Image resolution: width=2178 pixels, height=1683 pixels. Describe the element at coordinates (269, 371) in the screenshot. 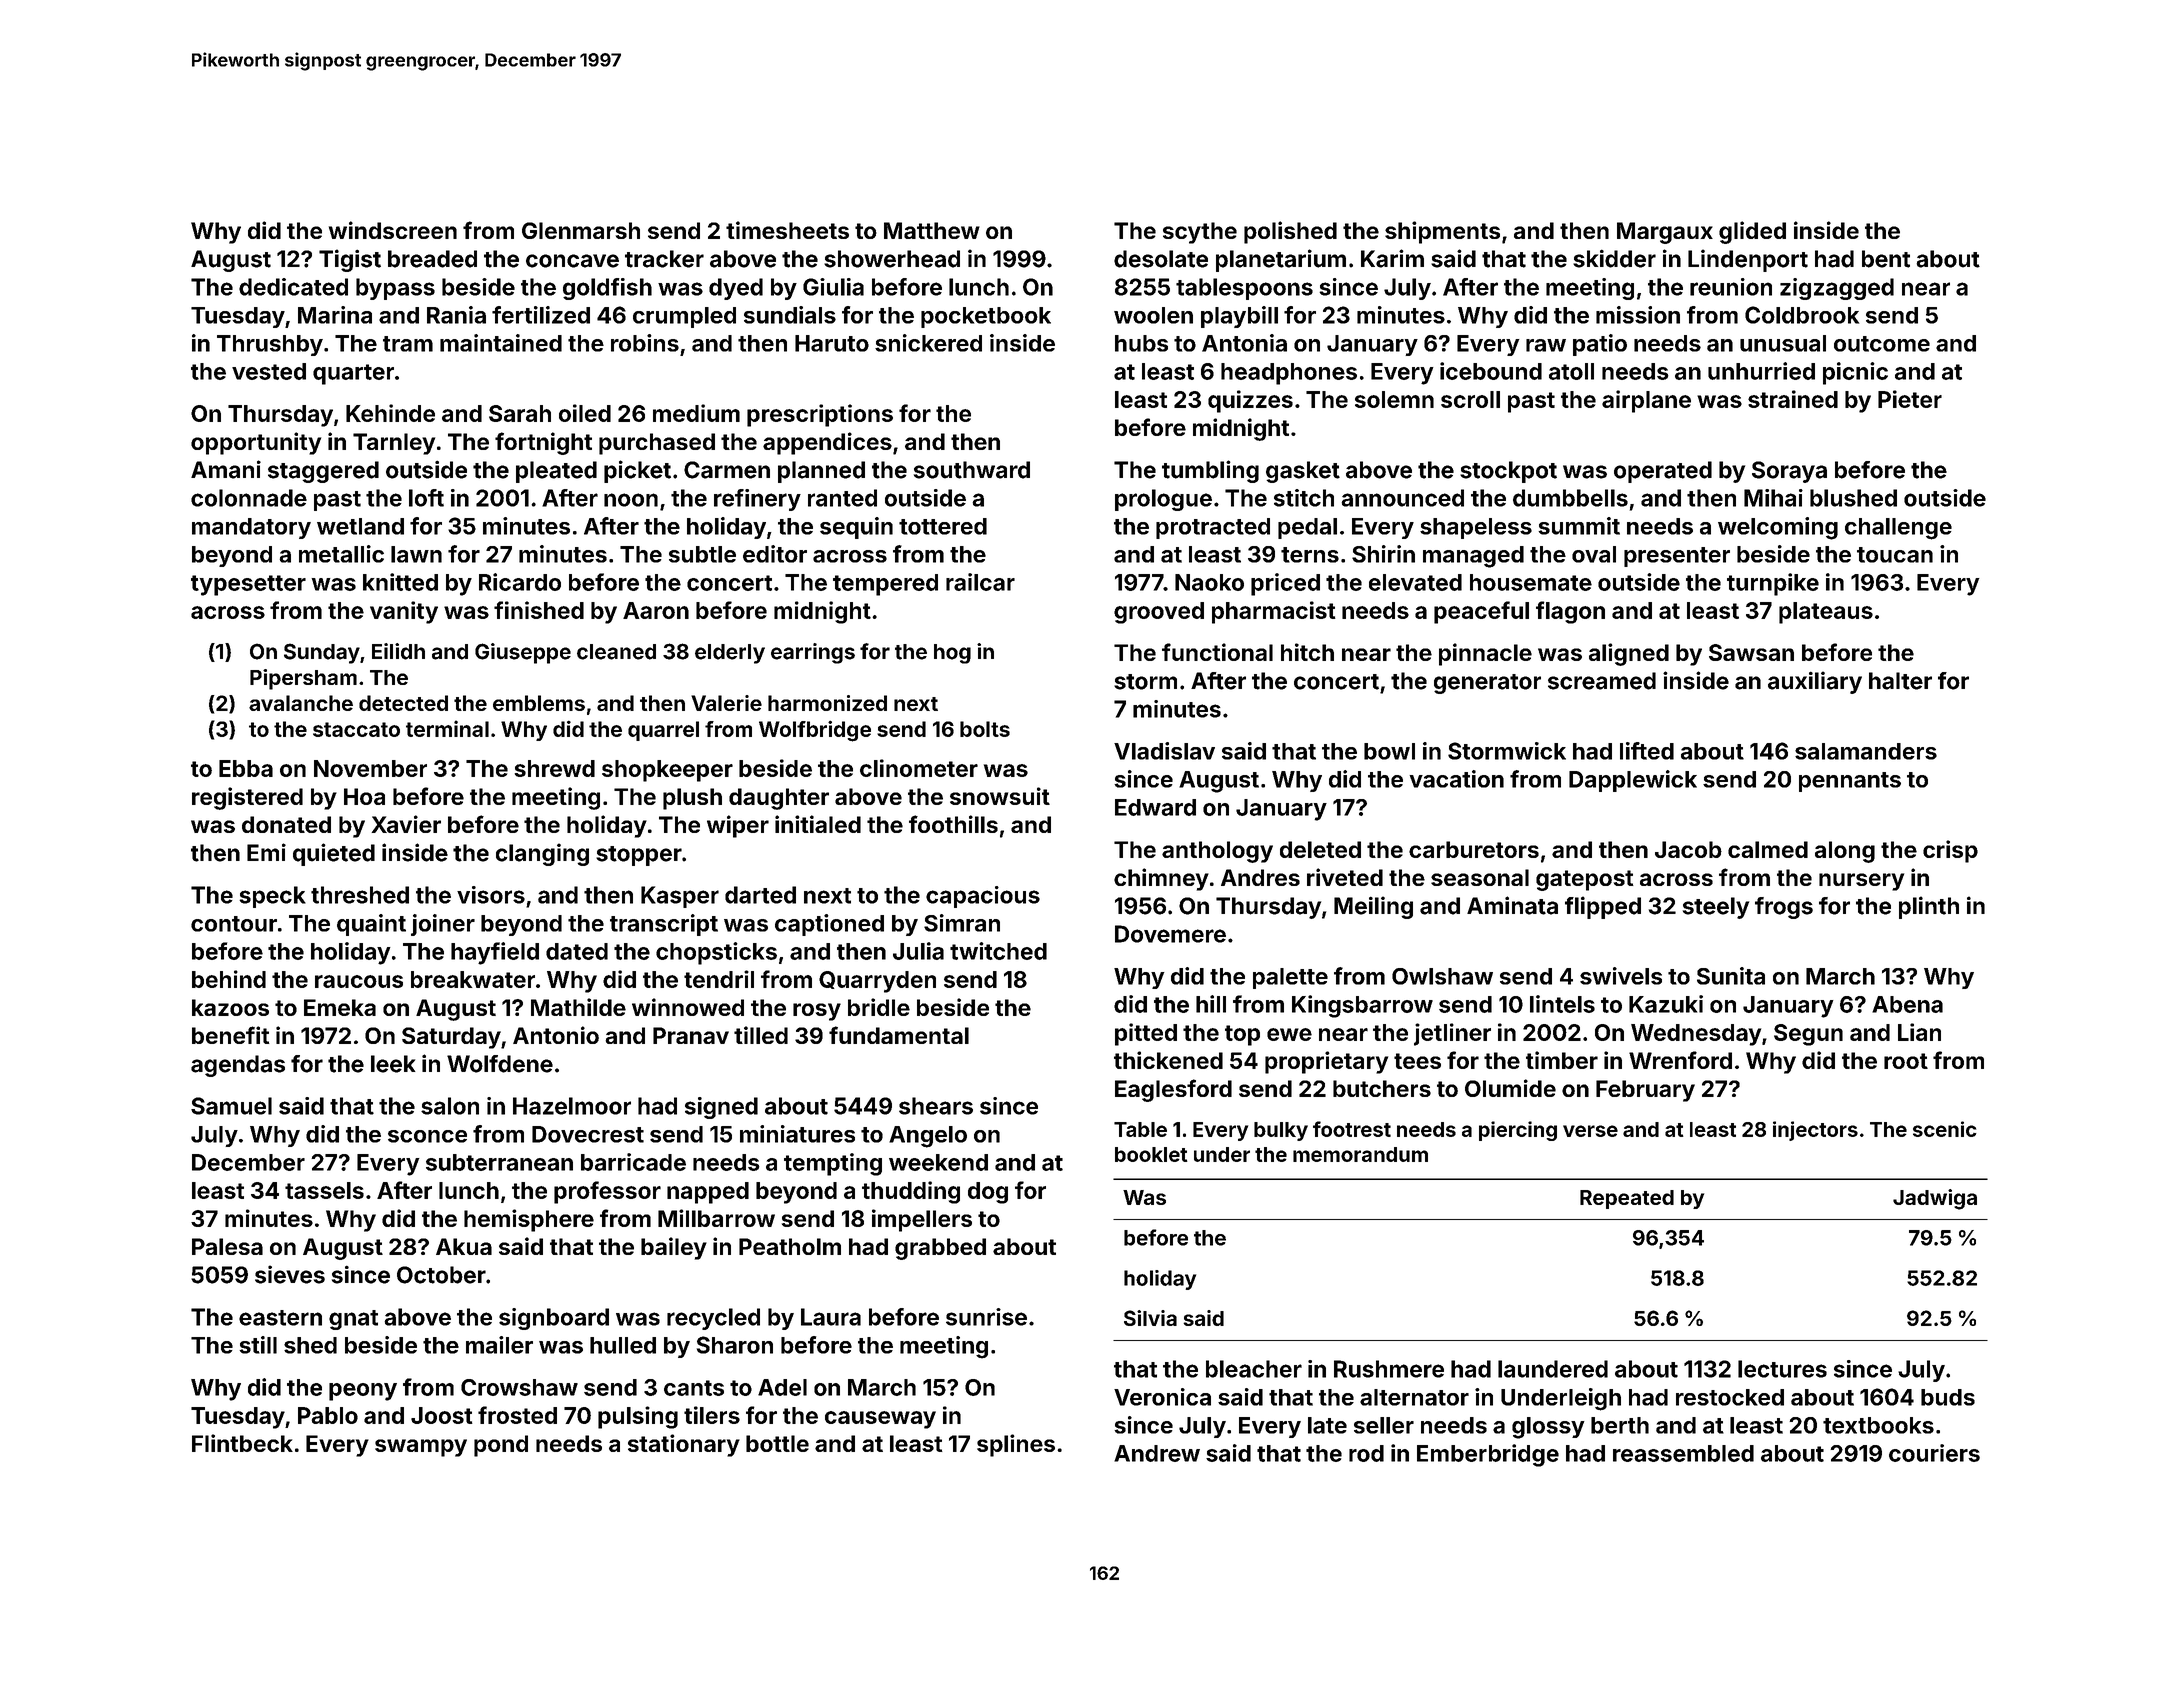

I see `vested` at that location.
